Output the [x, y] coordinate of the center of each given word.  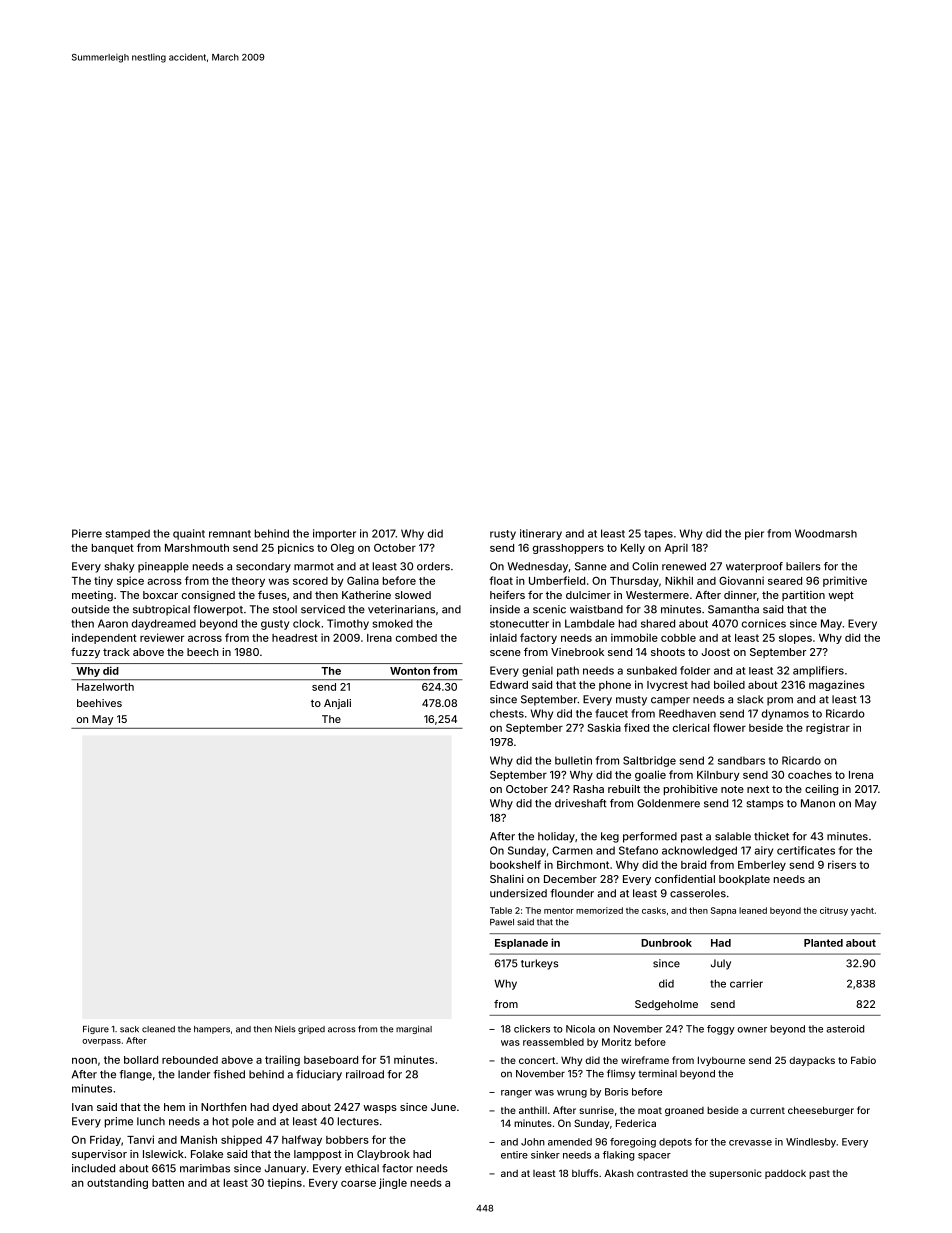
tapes [658, 535]
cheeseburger [821, 1111]
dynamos [785, 714]
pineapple [163, 567]
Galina [363, 580]
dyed [285, 1108]
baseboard [331, 1060]
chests [507, 713]
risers [842, 864]
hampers [212, 1030]
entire [514, 1155]
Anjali [337, 704]
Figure [96, 1029]
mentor [559, 911]
